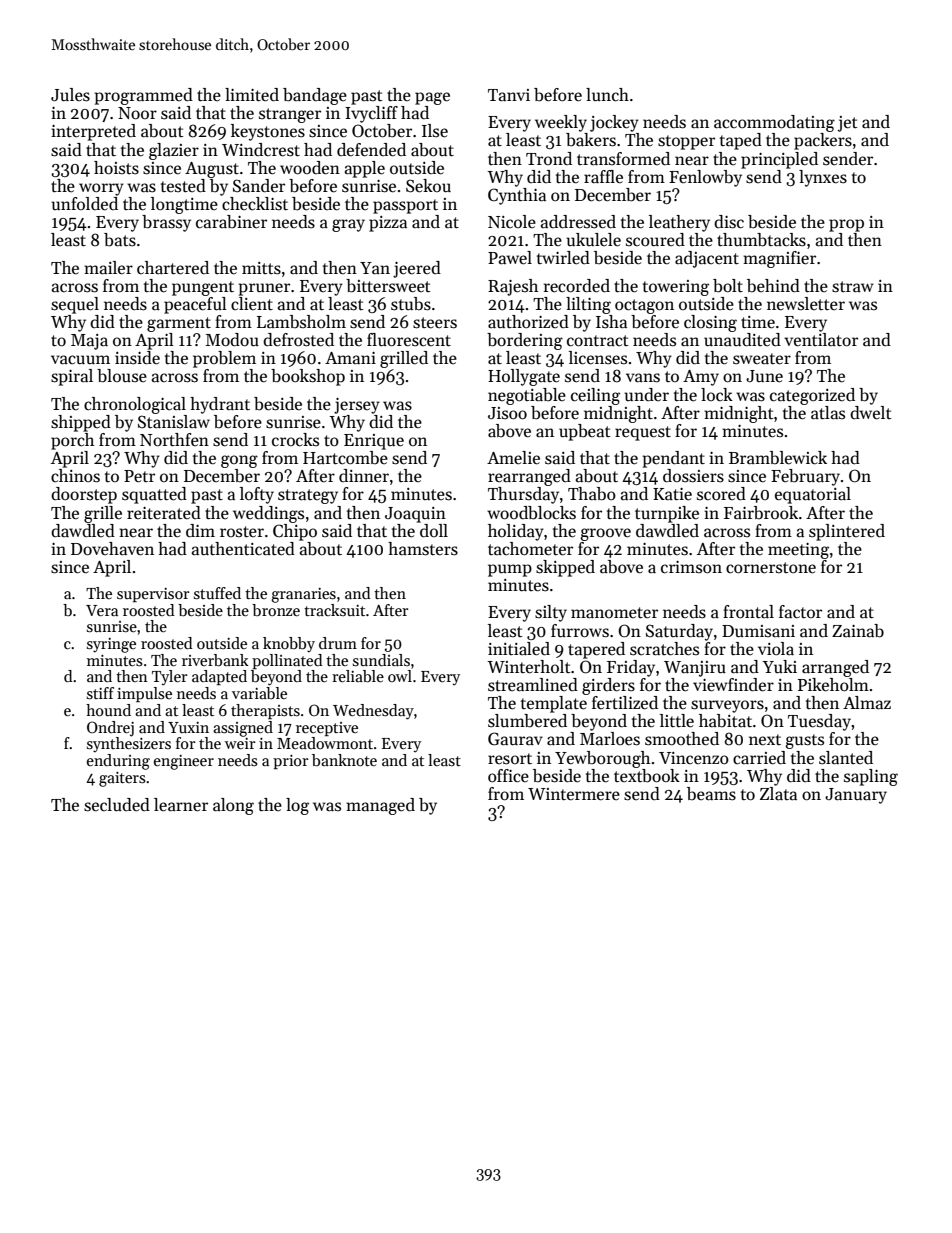 The image size is (952, 1233). What do you see at coordinates (117, 805) in the screenshot?
I see `secluded` at bounding box center [117, 805].
